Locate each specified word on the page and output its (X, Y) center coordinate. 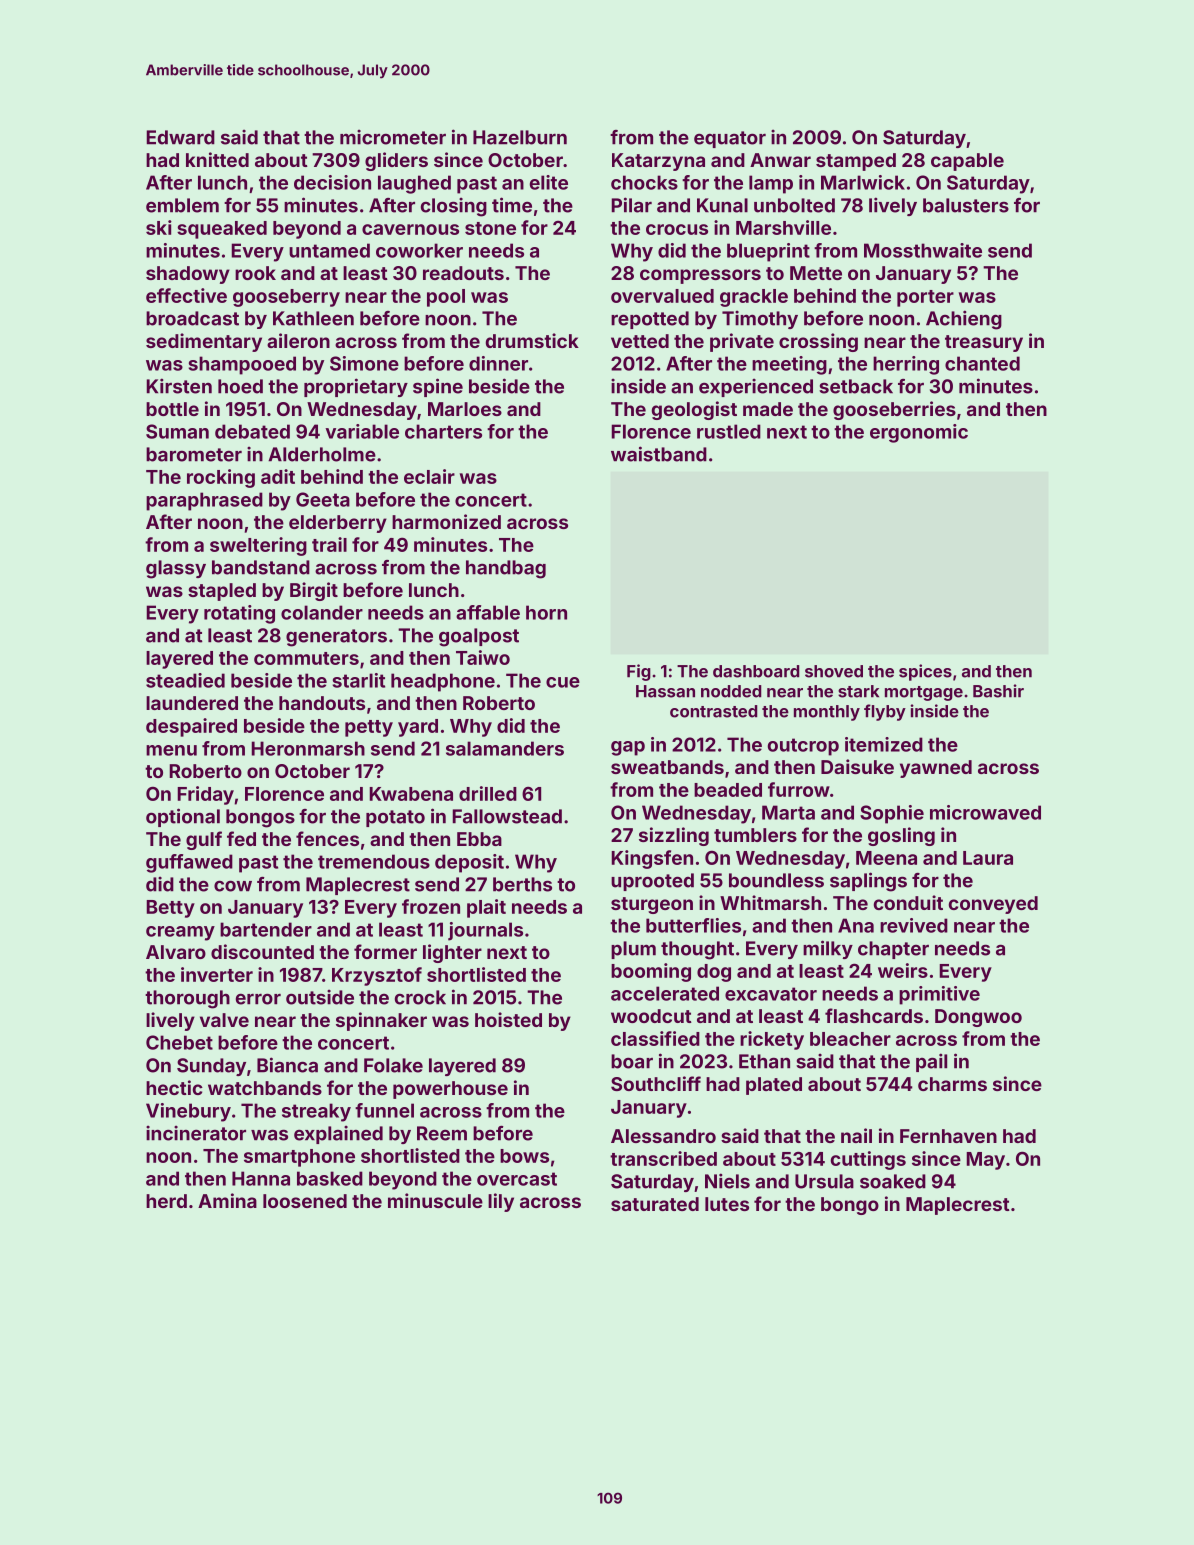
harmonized (446, 521)
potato (395, 818)
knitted (217, 159)
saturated (655, 1204)
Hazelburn (520, 137)
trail (329, 544)
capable (967, 162)
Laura (988, 858)
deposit (469, 863)
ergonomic (919, 433)
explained (338, 1134)
